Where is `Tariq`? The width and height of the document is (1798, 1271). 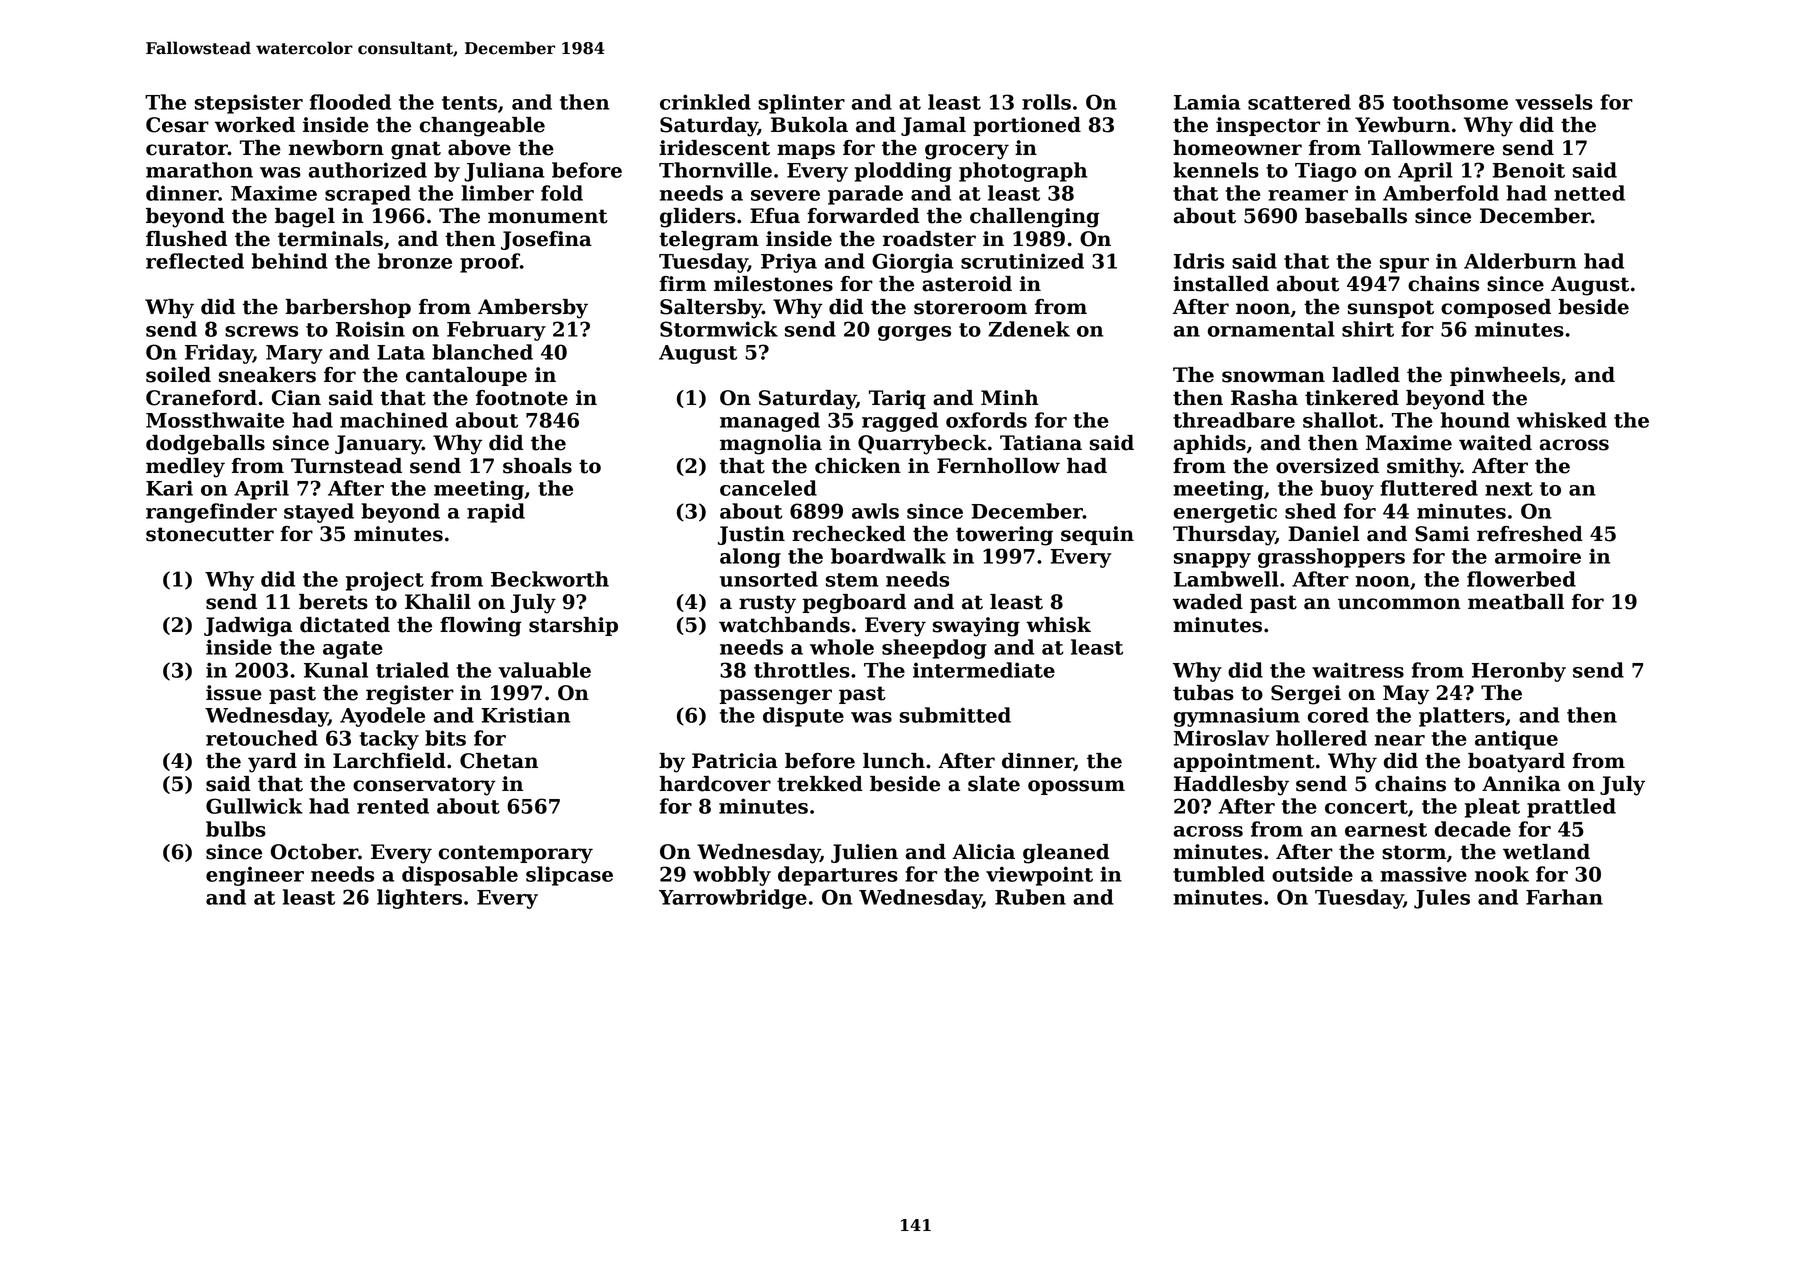 Tariq is located at coordinates (897, 399).
